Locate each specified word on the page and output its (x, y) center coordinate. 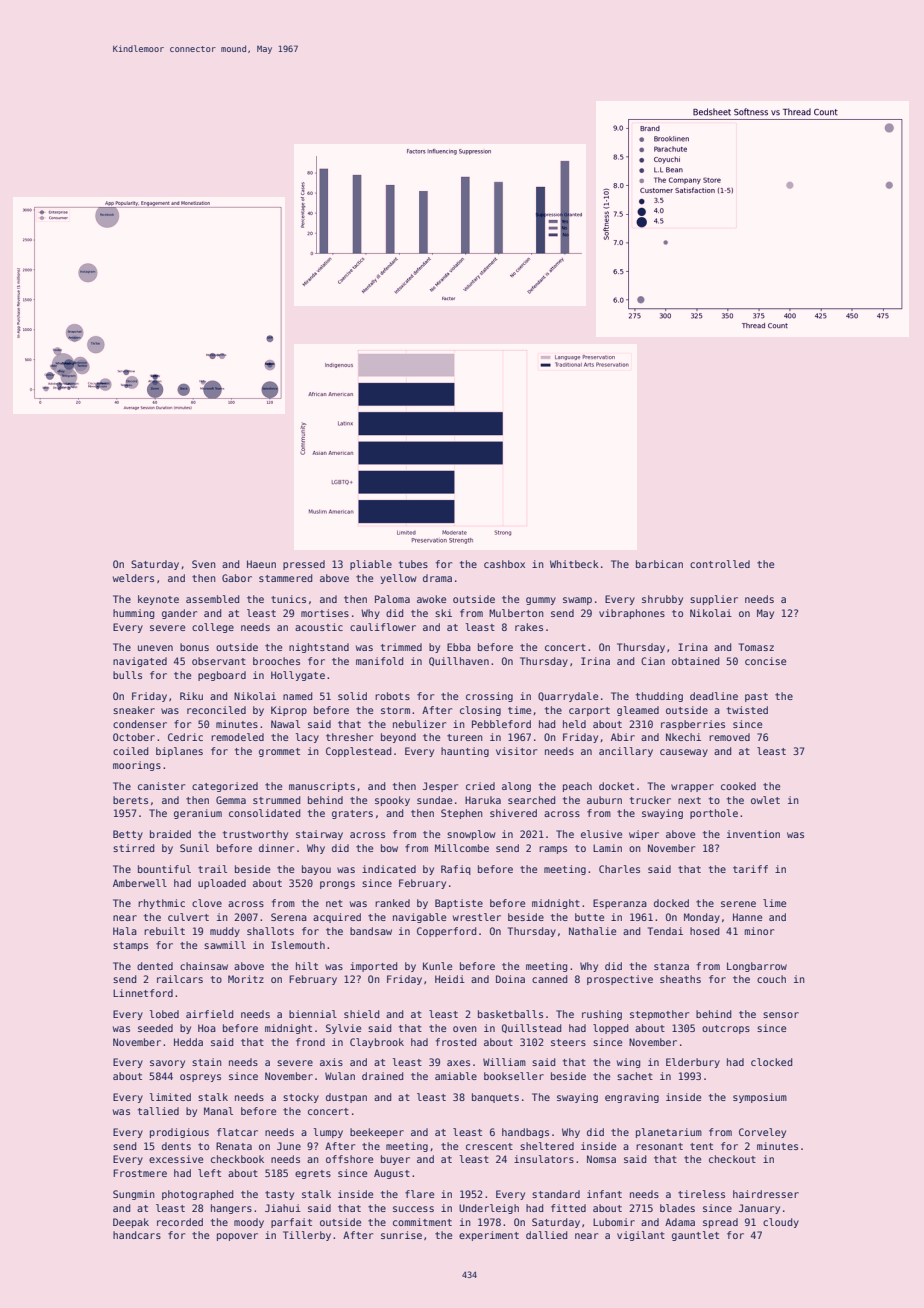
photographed (197, 1195)
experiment (489, 1236)
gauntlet (695, 1236)
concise (765, 661)
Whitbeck (574, 564)
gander (179, 614)
